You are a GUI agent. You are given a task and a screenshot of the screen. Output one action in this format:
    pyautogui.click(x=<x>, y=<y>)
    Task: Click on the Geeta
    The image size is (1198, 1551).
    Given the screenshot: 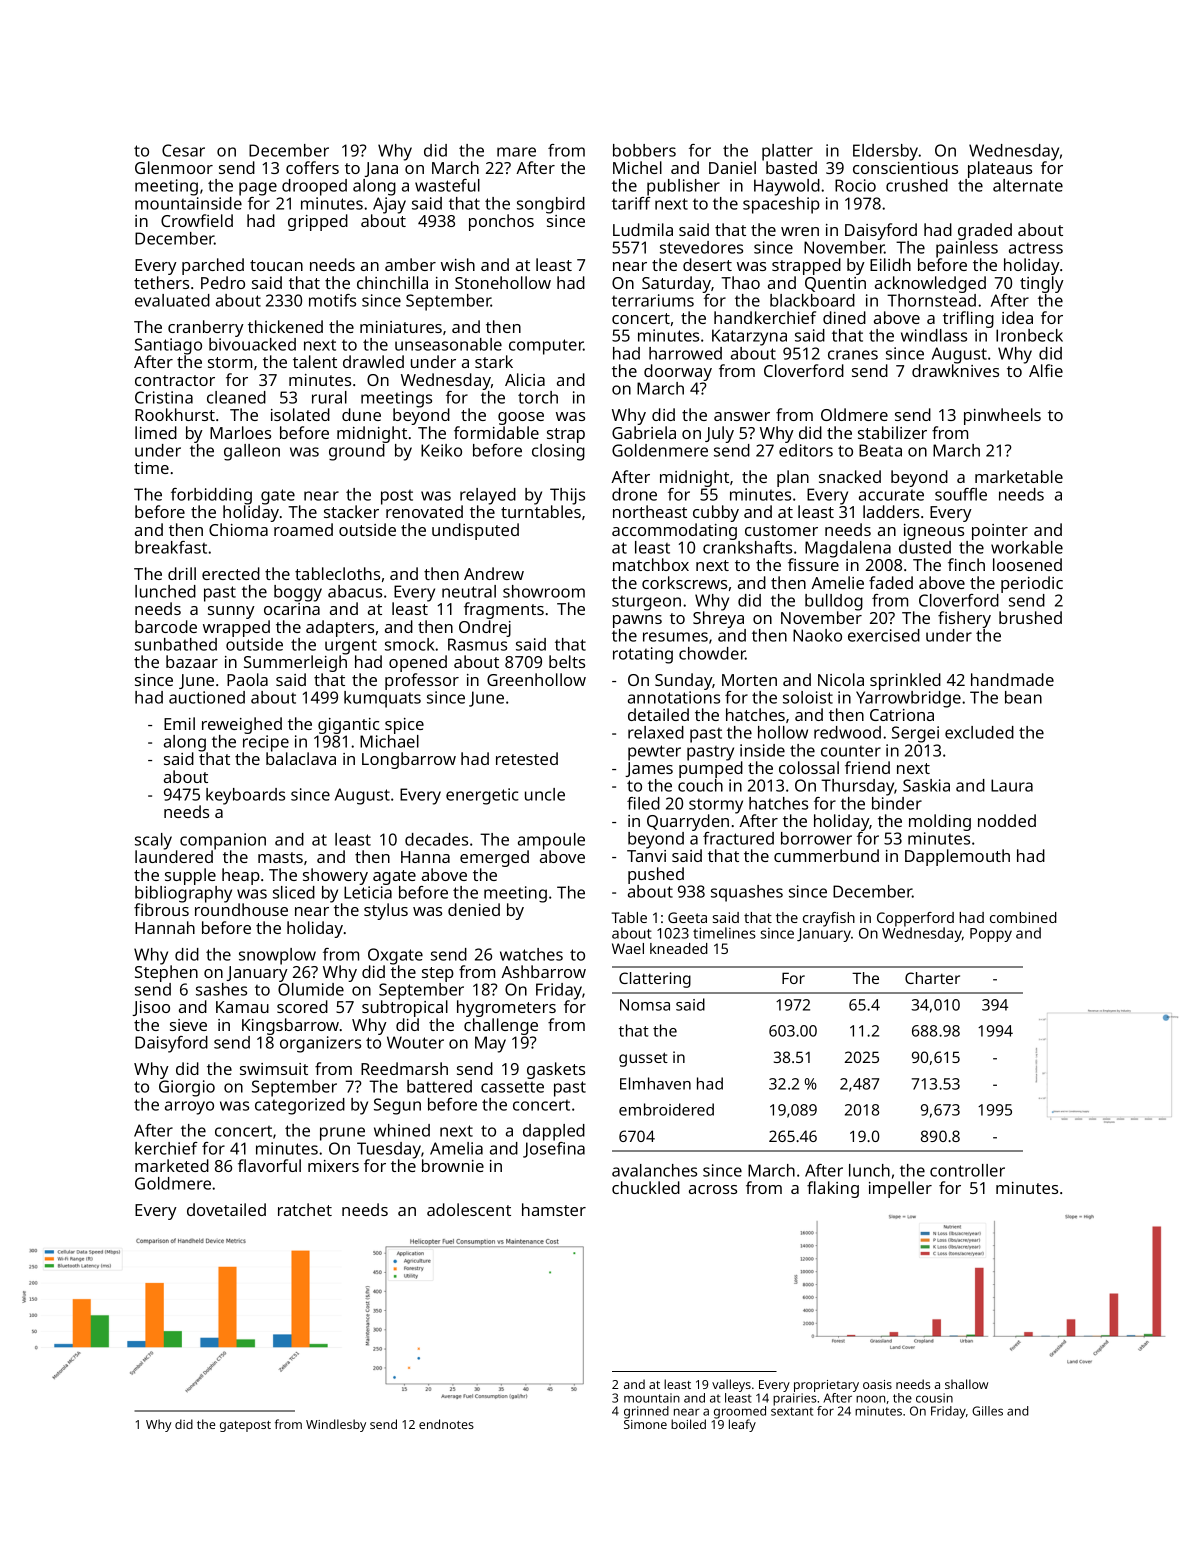 What is the action you would take?
    pyautogui.click(x=687, y=917)
